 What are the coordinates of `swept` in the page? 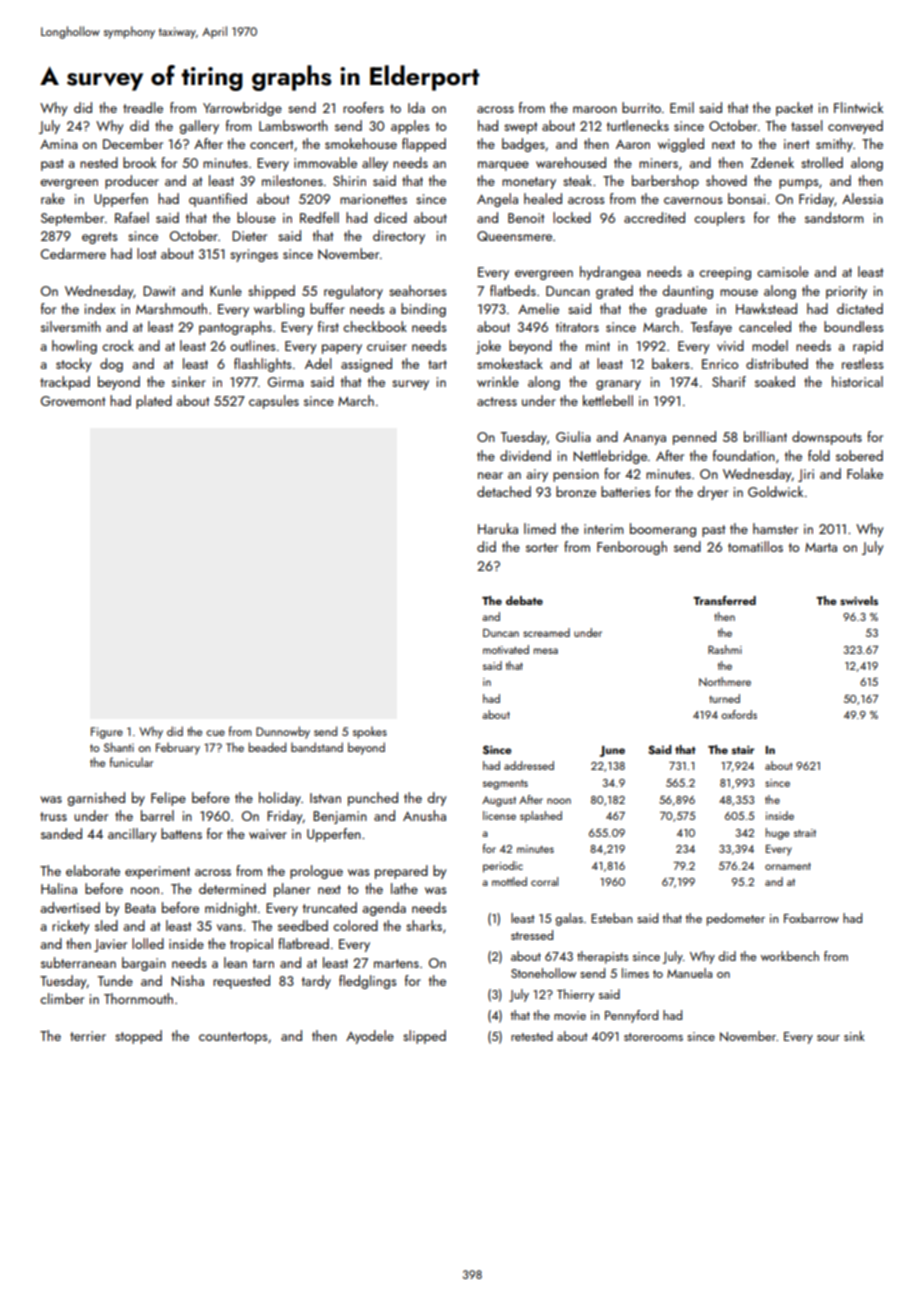 It's located at (520, 128).
